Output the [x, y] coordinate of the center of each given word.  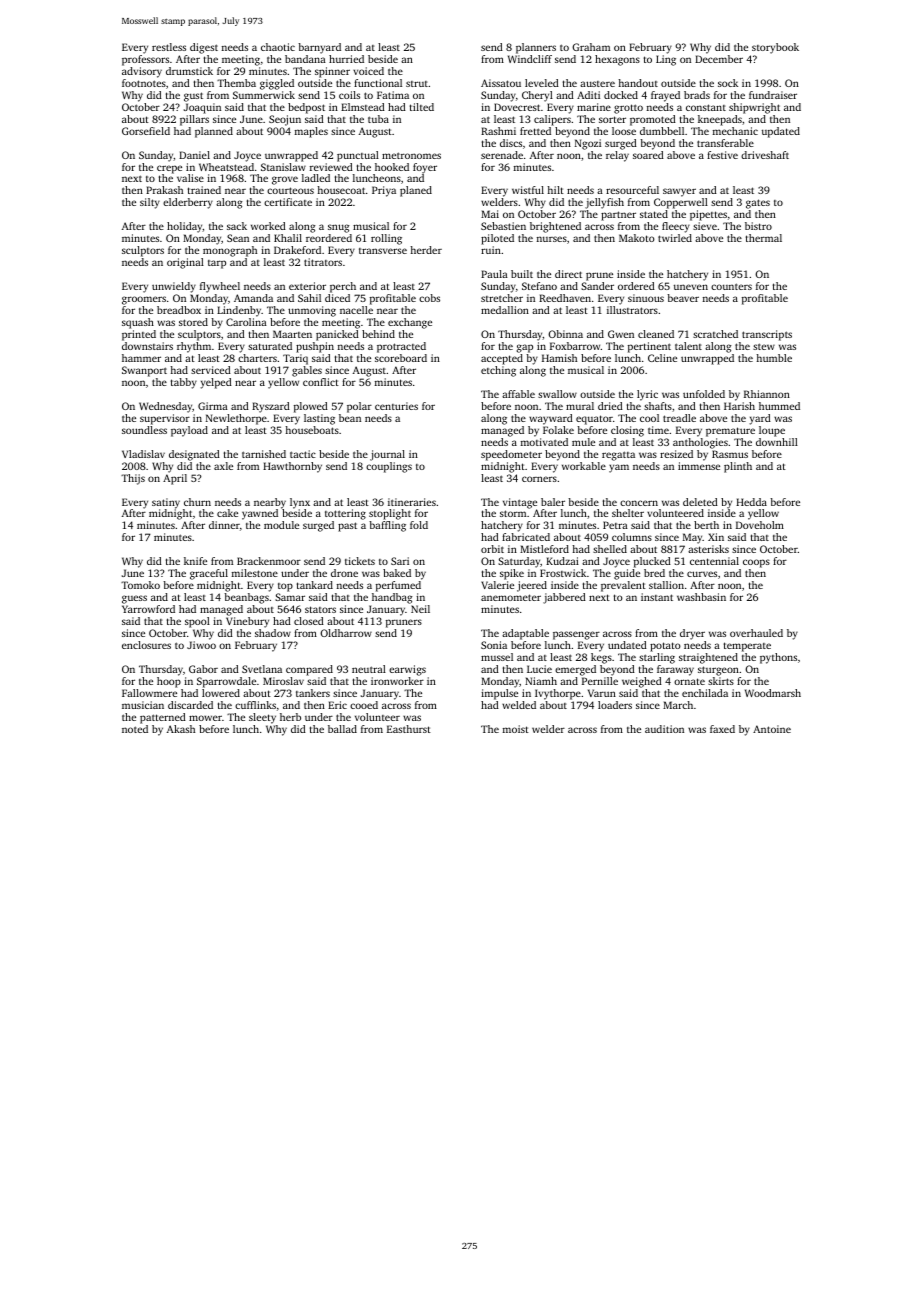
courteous [290, 190]
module [281, 525]
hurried [346, 59]
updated [781, 132]
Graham [591, 47]
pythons [778, 658]
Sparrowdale [226, 682]
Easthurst [409, 729]
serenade [502, 155]
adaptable [525, 634]
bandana [305, 59]
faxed [722, 729]
